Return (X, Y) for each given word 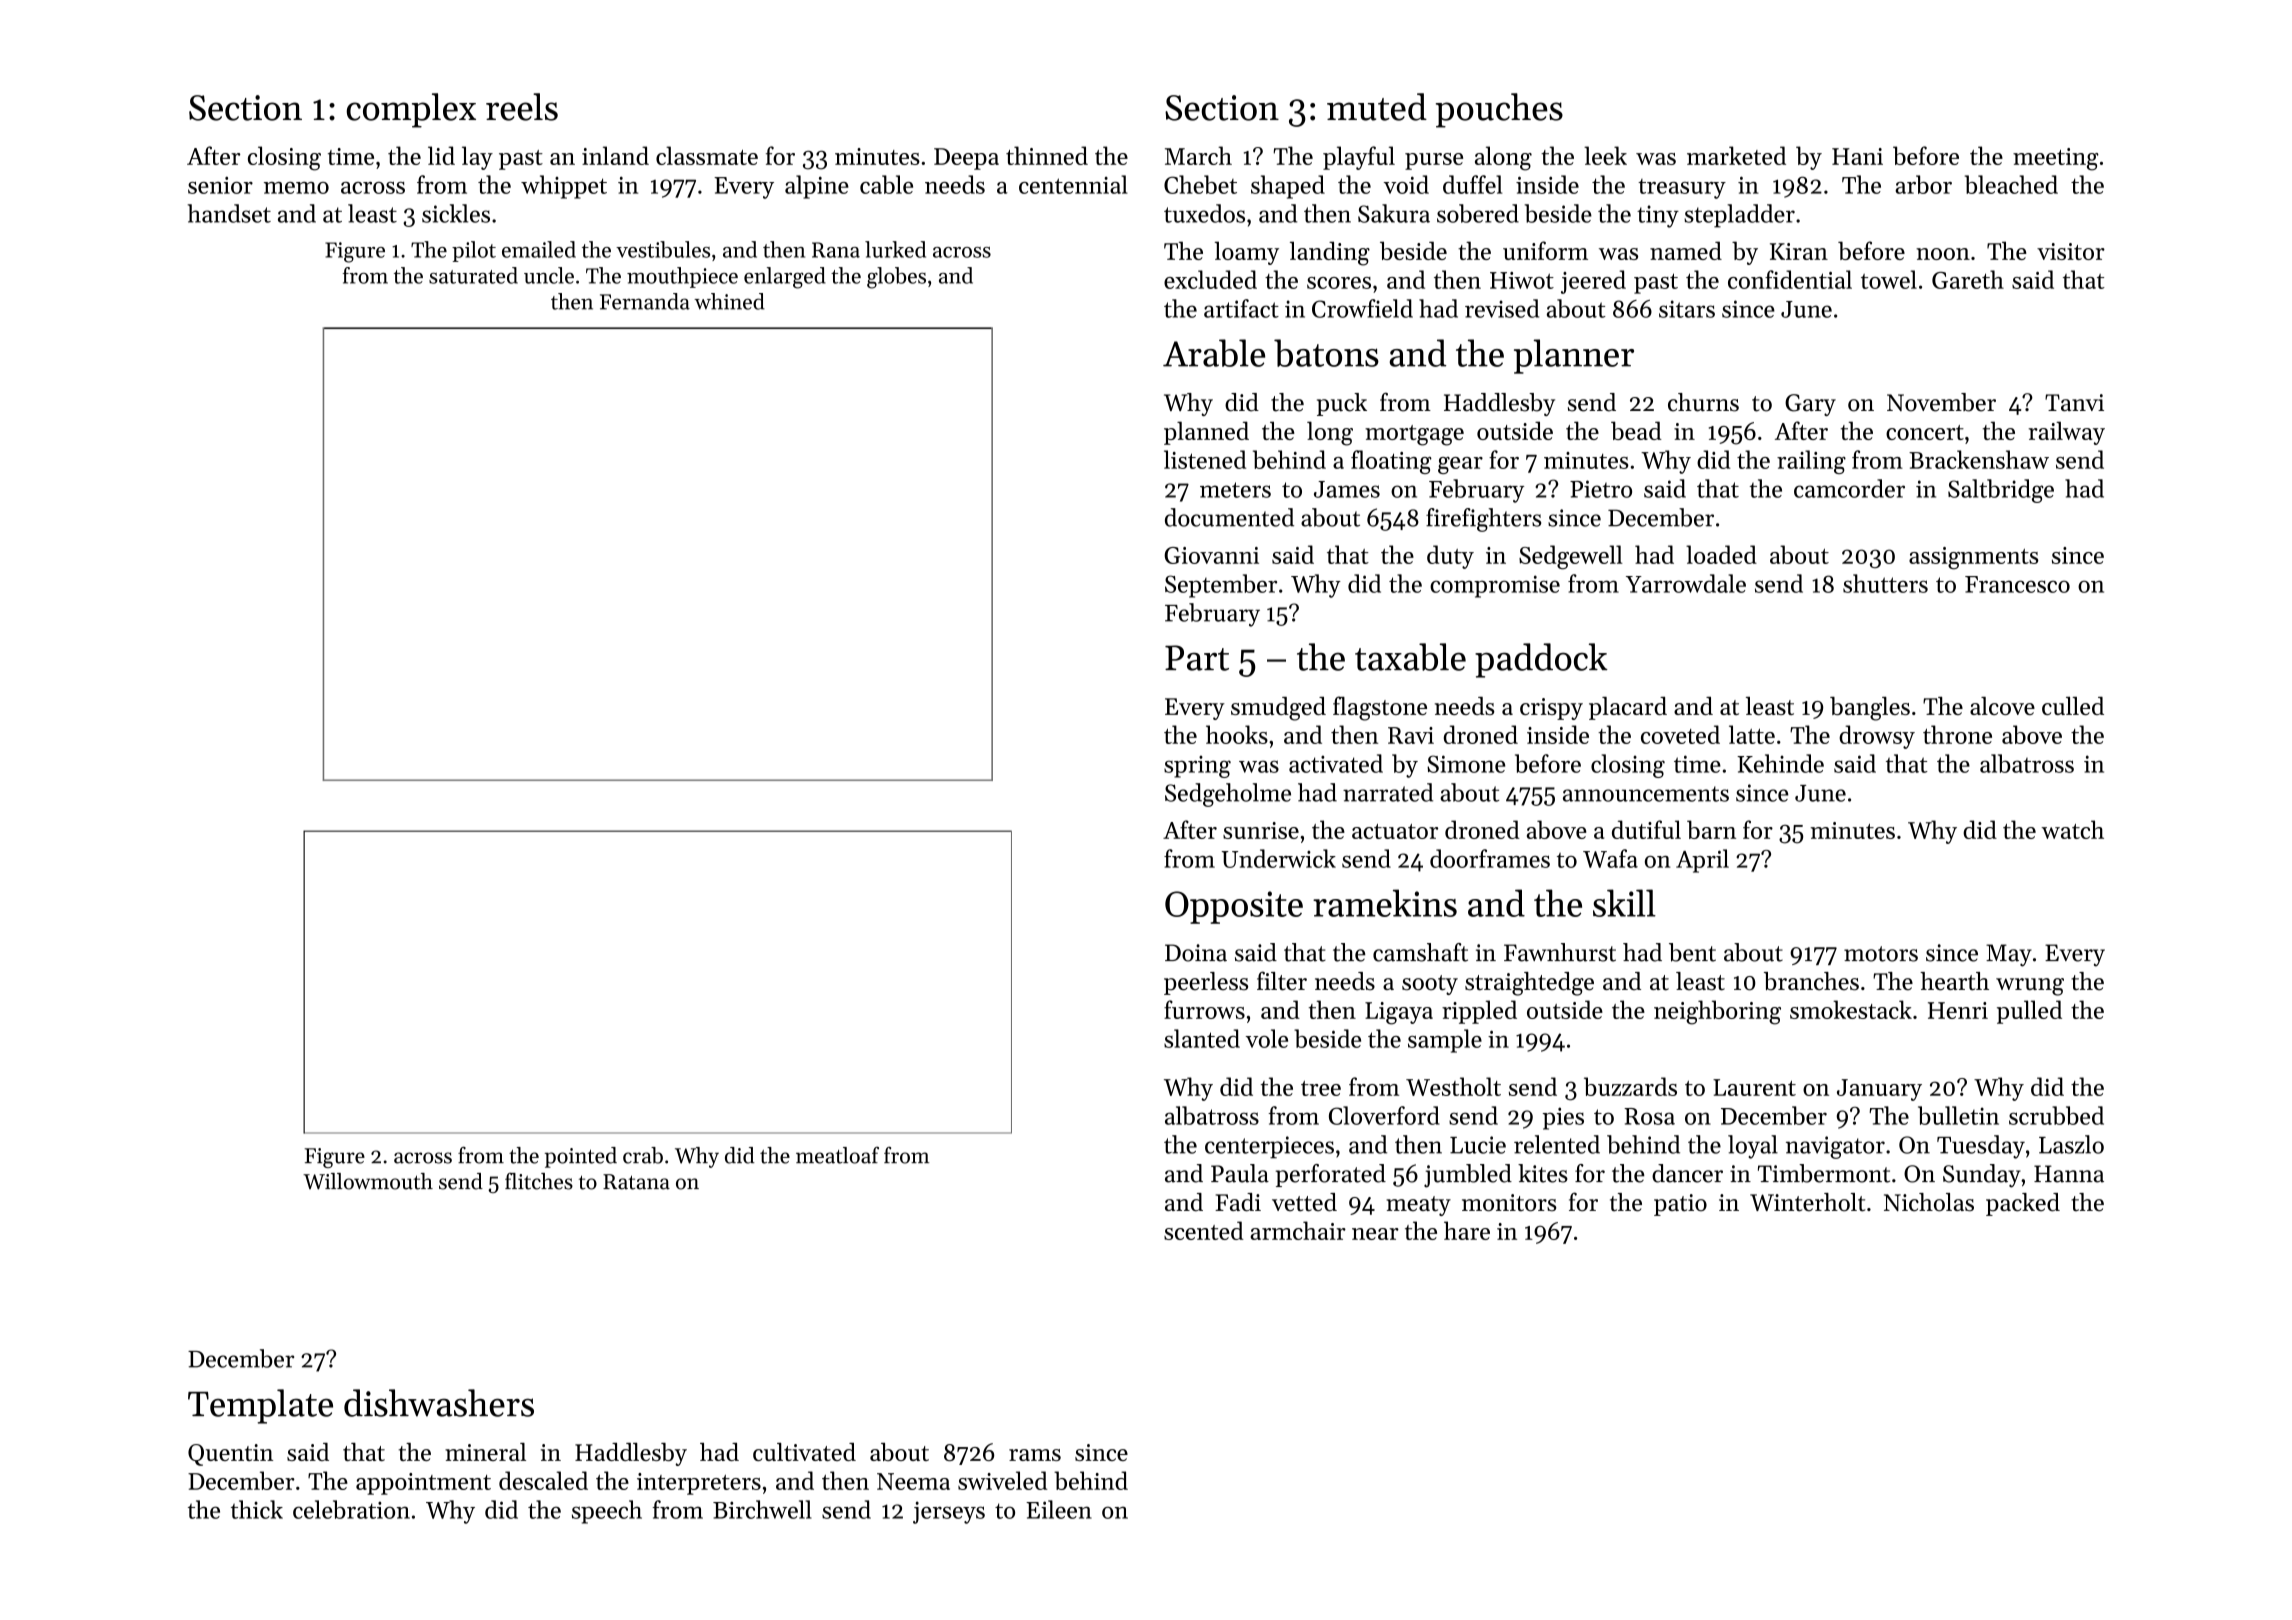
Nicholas (1929, 1202)
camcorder (1849, 488)
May (2009, 955)
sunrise (1261, 830)
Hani (1857, 156)
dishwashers (439, 1403)
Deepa (966, 159)
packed (2023, 1204)
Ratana (636, 1182)
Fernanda (645, 301)
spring (1197, 767)
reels (522, 107)
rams (1035, 1455)
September (1221, 586)
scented (1204, 1230)
